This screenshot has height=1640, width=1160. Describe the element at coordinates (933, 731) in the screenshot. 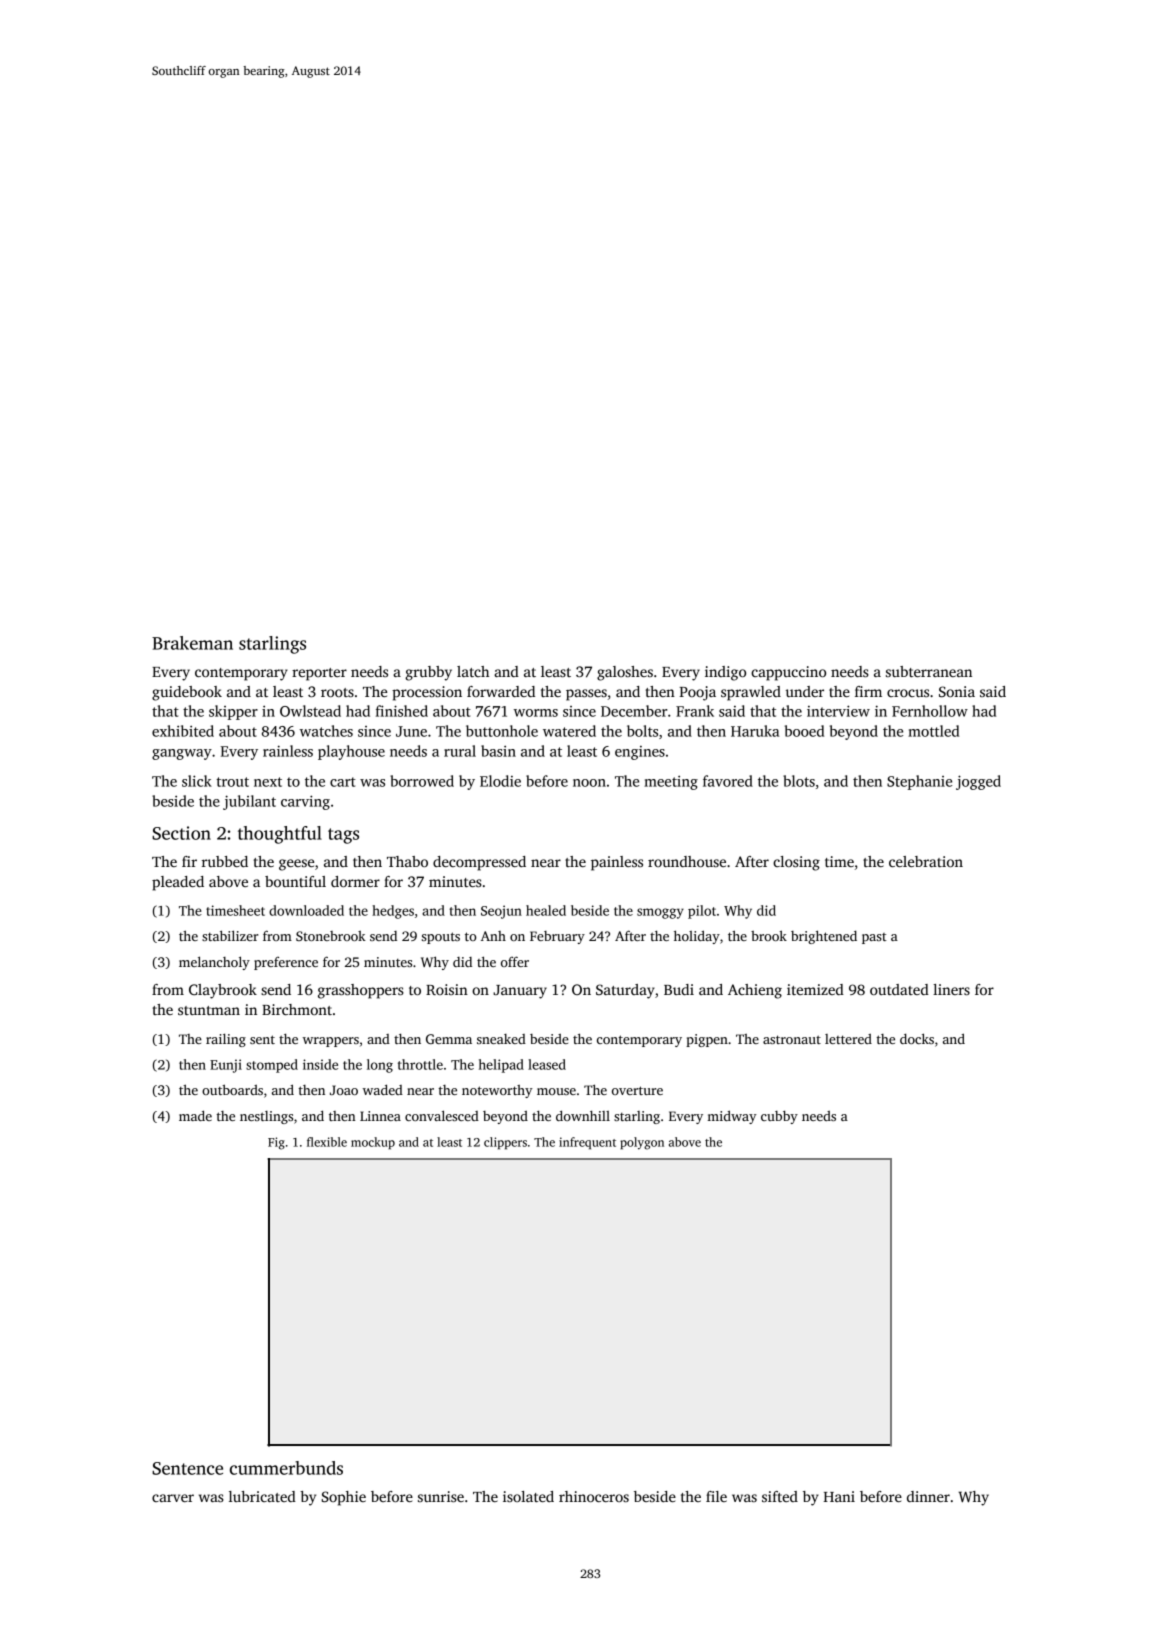

I see `mottled` at that location.
